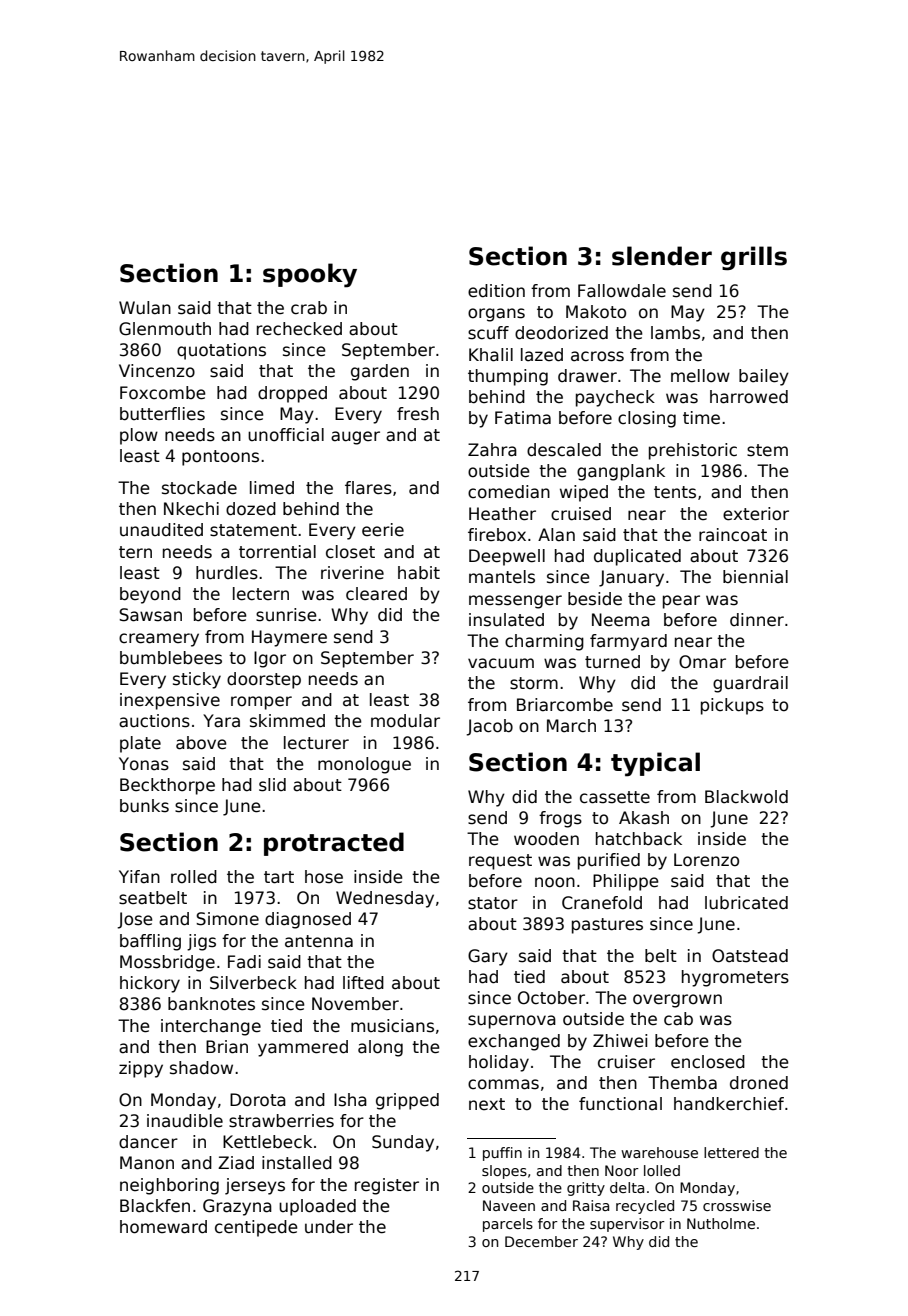 This screenshot has width=908, height=1316. What do you see at coordinates (542, 355) in the screenshot?
I see `lazed` at bounding box center [542, 355].
